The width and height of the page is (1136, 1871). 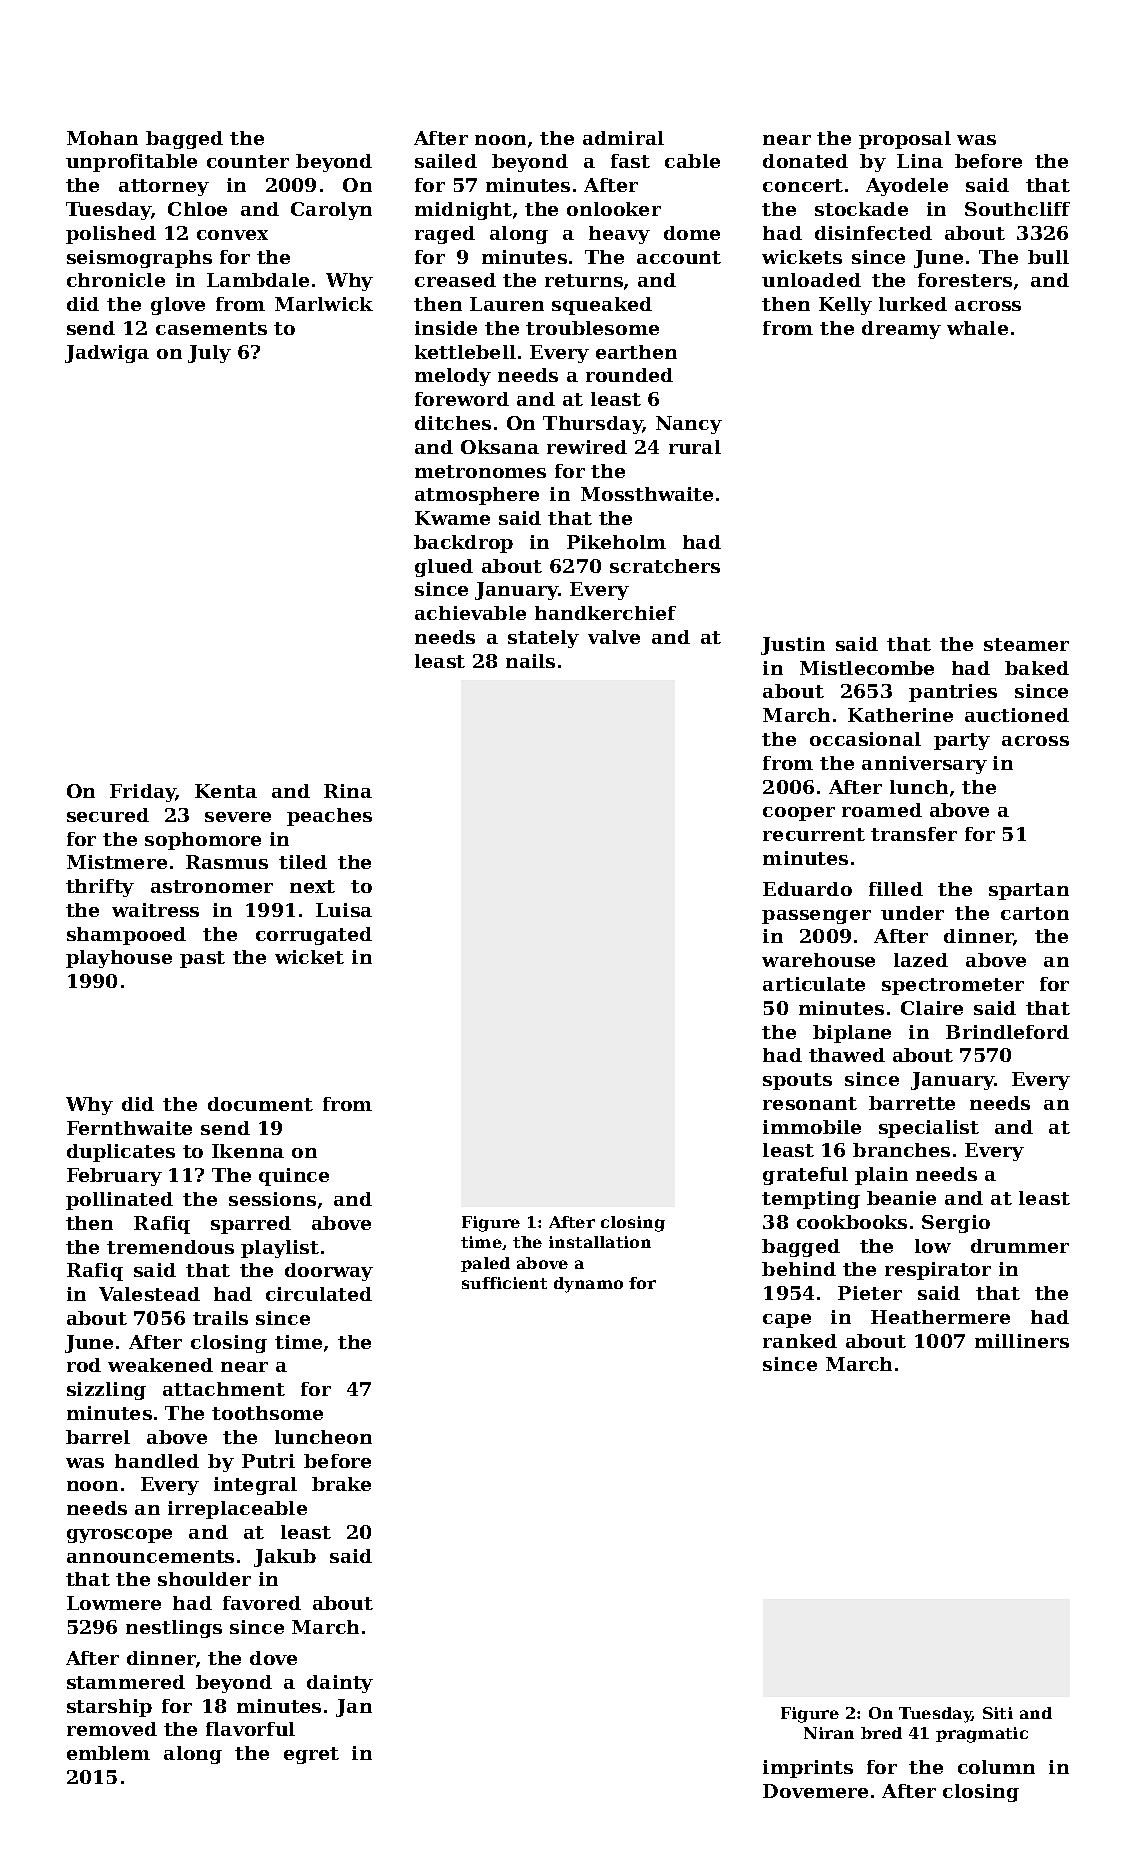 I want to click on plain, so click(x=881, y=1176).
